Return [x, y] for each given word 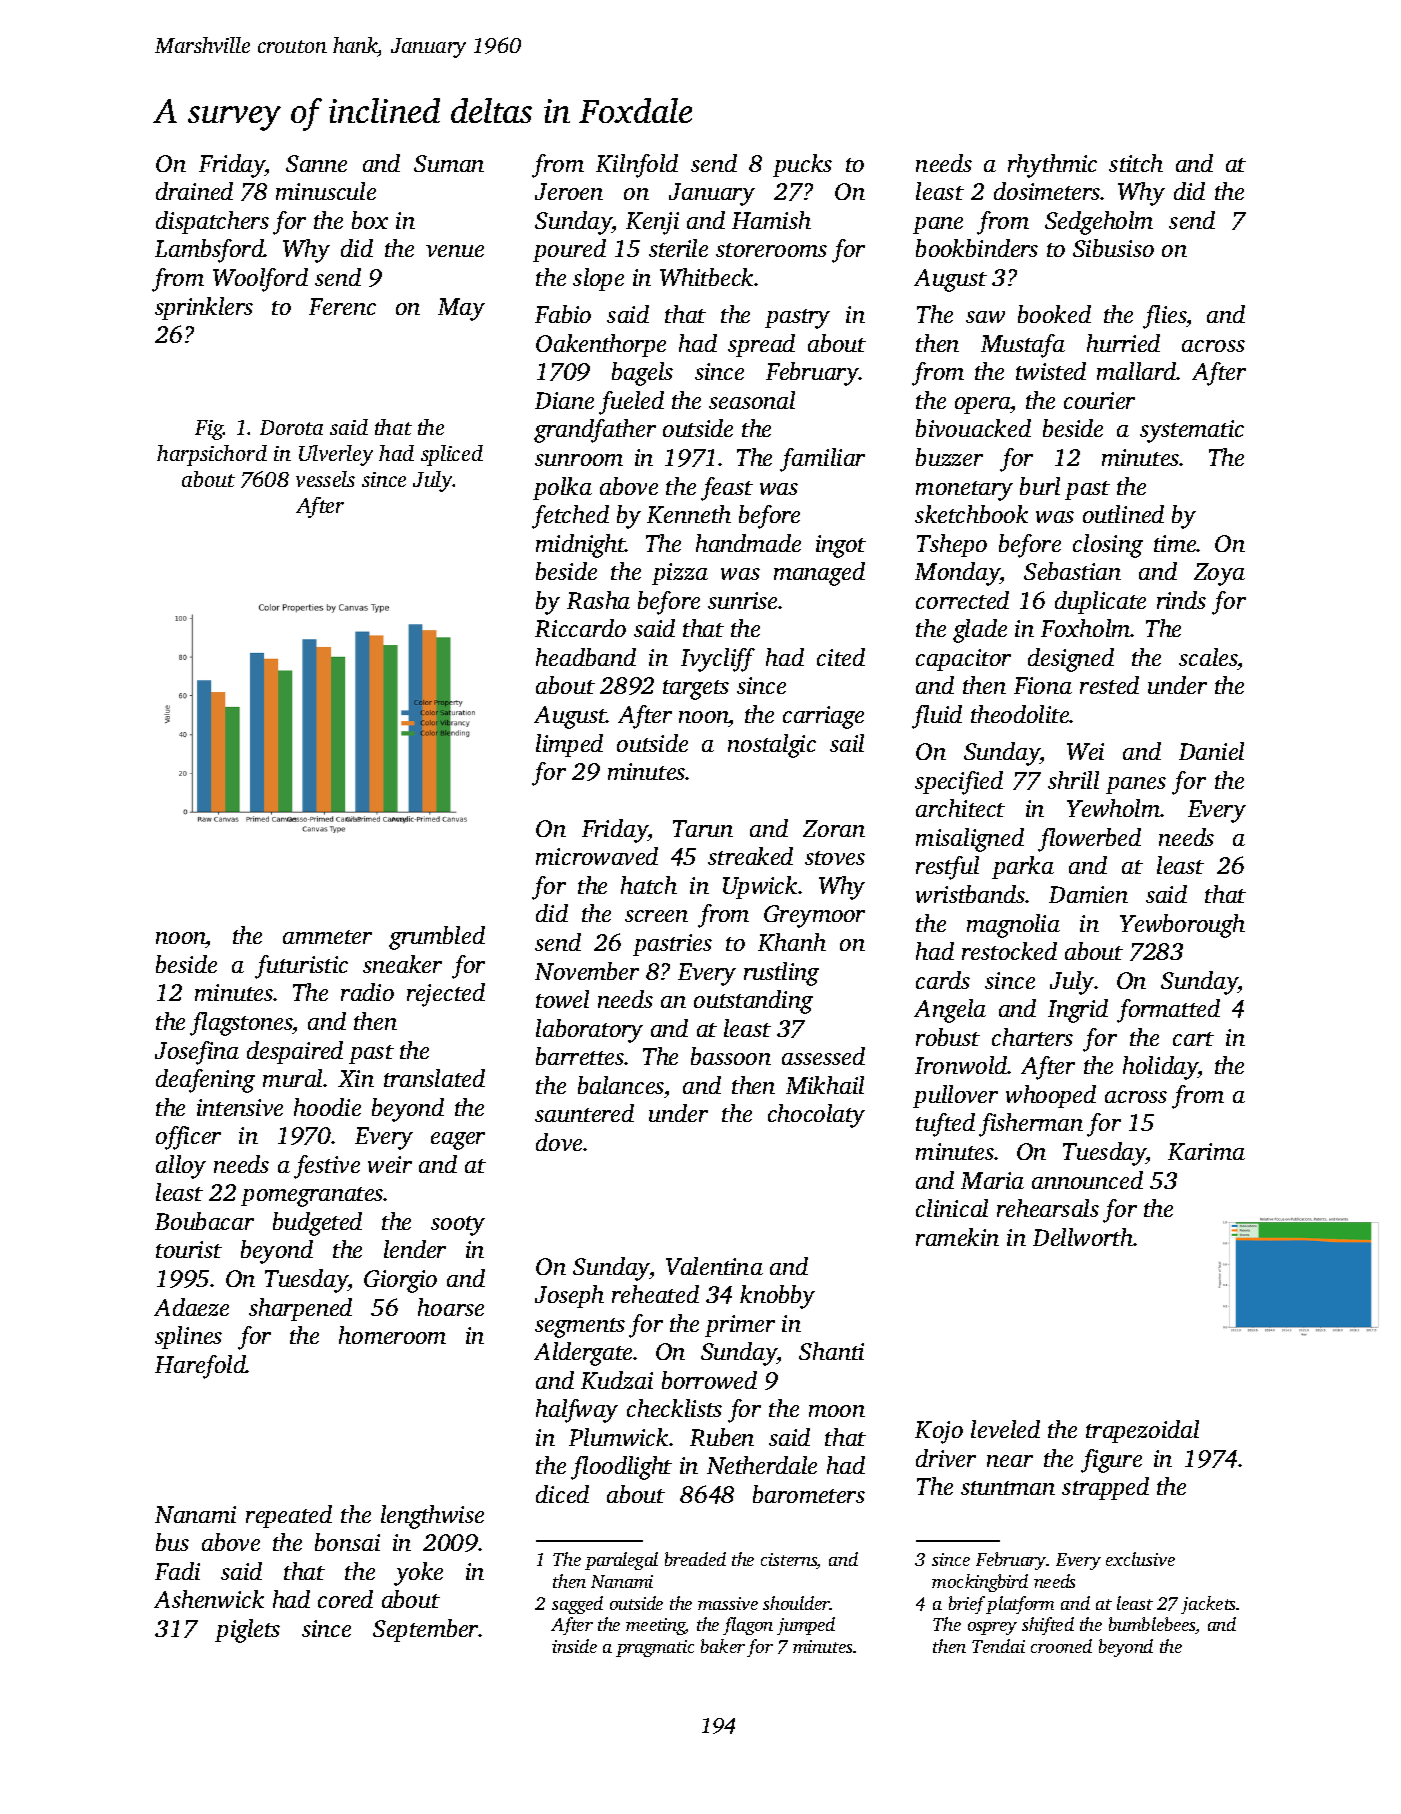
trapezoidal [1142, 1431]
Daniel [1211, 751]
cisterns [789, 1561]
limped [569, 745]
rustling [781, 974]
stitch [1136, 163]
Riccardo [580, 628]
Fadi [177, 1571]
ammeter [327, 937]
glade [980, 631]
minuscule [326, 191]
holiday [1161, 1068]
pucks [802, 165]
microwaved [597, 856]
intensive [240, 1107]
